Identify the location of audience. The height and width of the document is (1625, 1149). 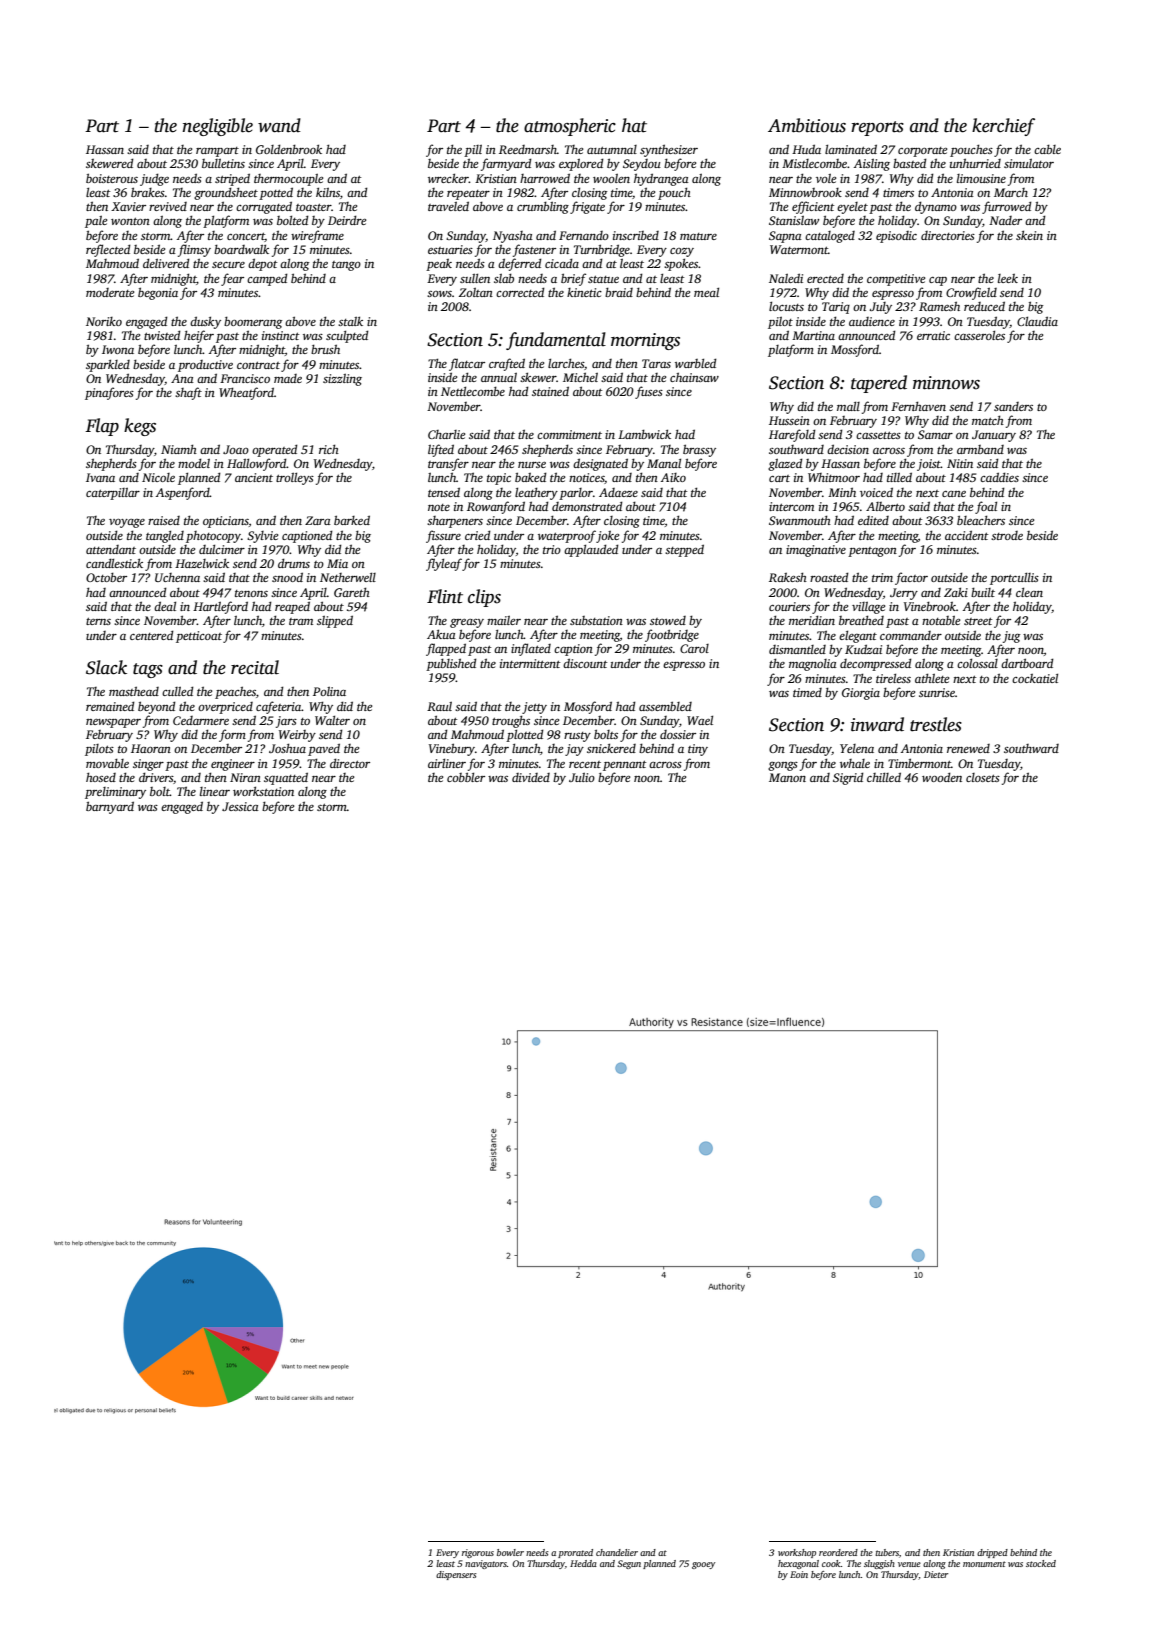
(872, 321).
